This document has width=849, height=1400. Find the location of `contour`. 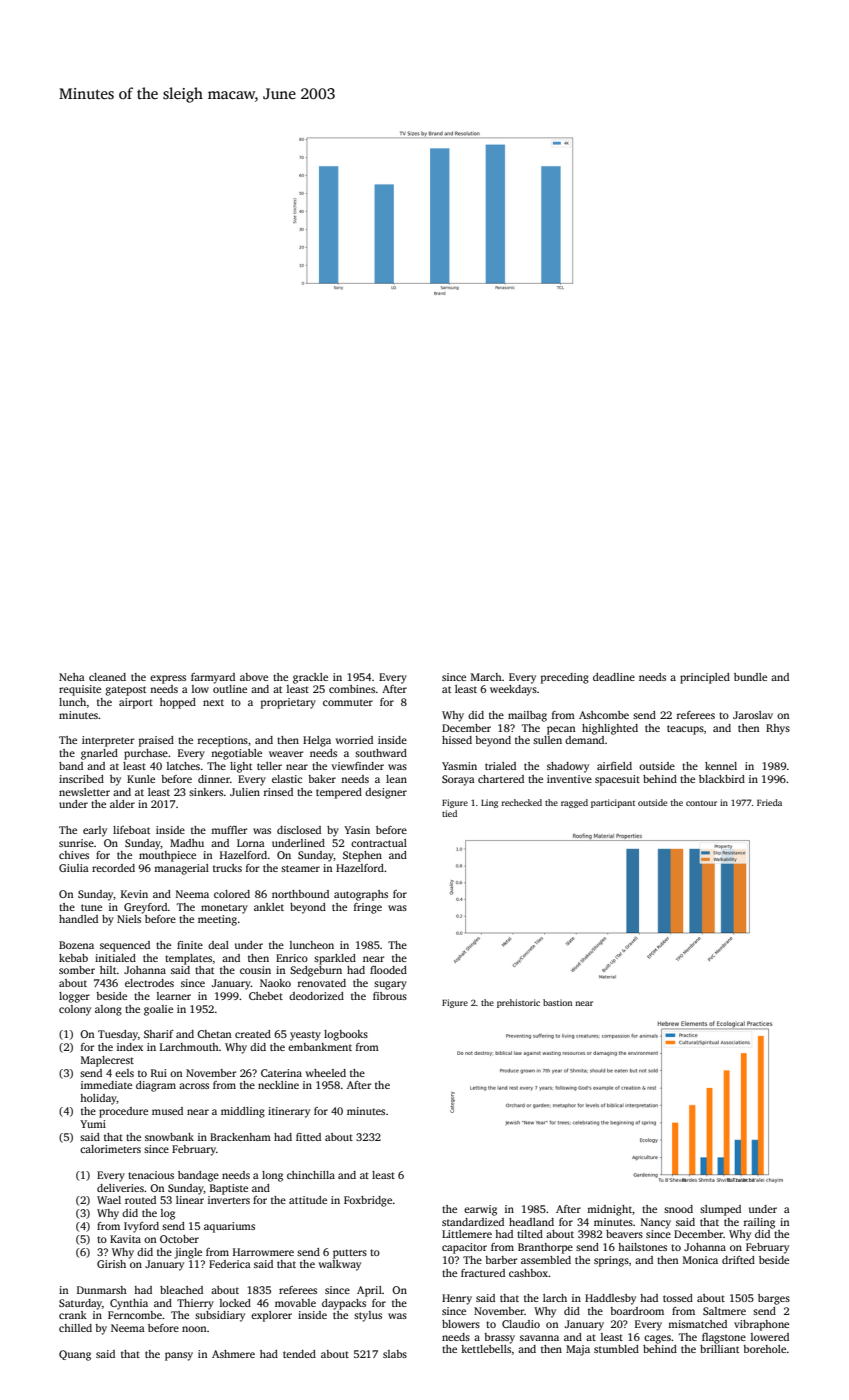

contour is located at coordinates (701, 803).
